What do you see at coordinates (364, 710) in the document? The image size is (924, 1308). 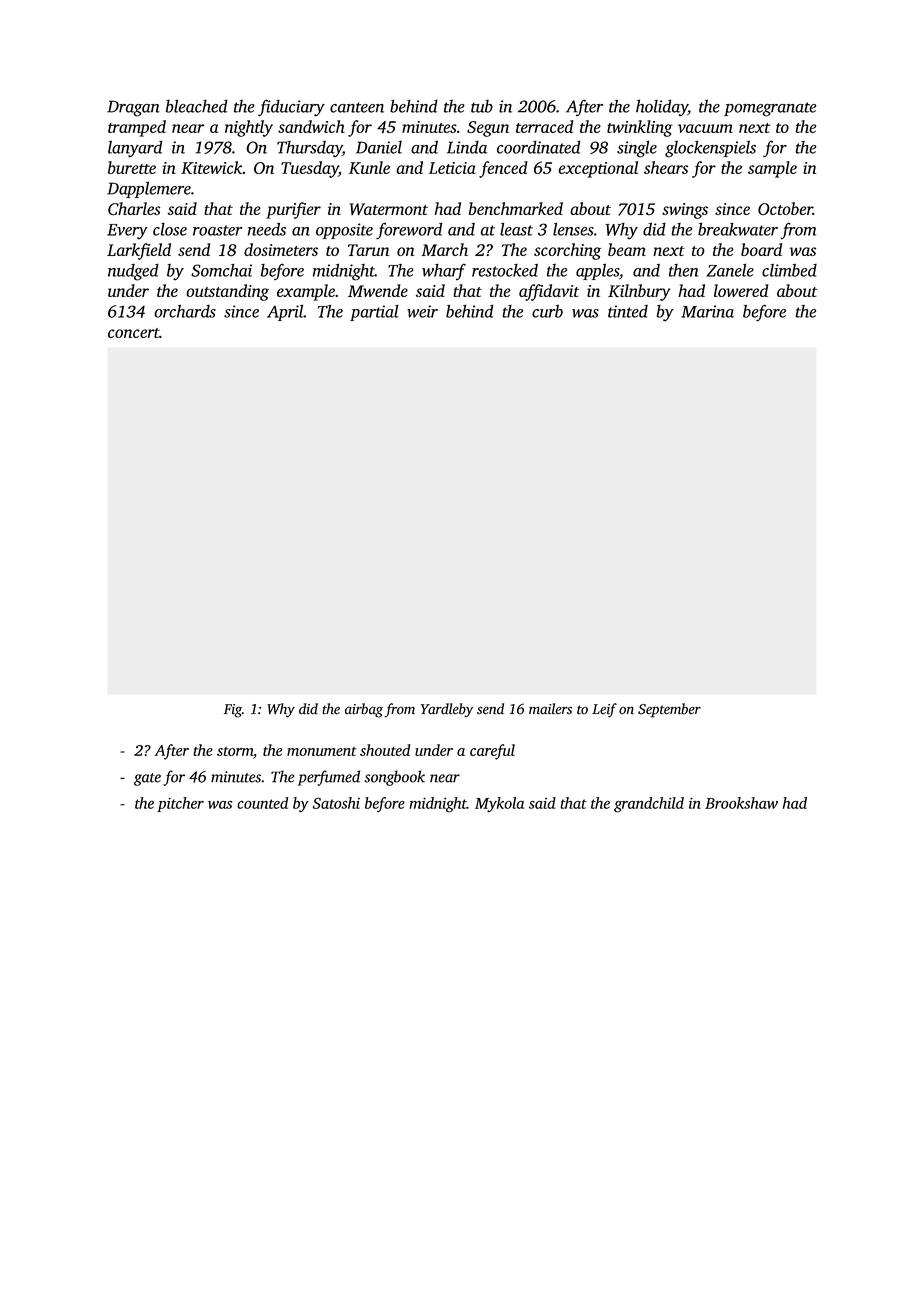 I see `airbag` at bounding box center [364, 710].
